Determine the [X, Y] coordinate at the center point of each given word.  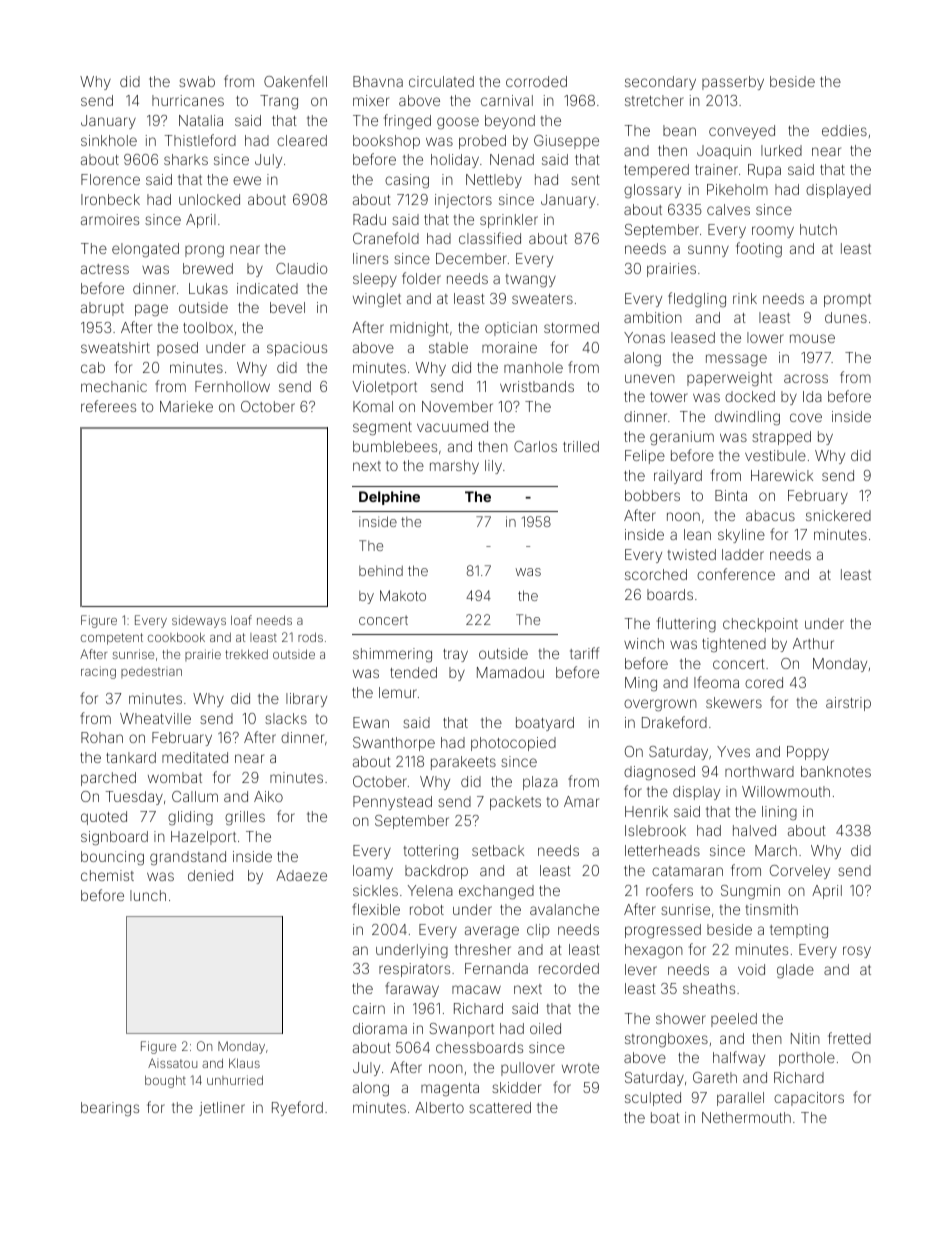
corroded [536, 81]
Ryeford [297, 1108]
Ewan [371, 722]
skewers [734, 702]
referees [108, 406]
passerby [733, 83]
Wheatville [155, 718]
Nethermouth [746, 1117]
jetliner [222, 1109]
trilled [581, 446]
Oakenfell [295, 81]
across [806, 378]
